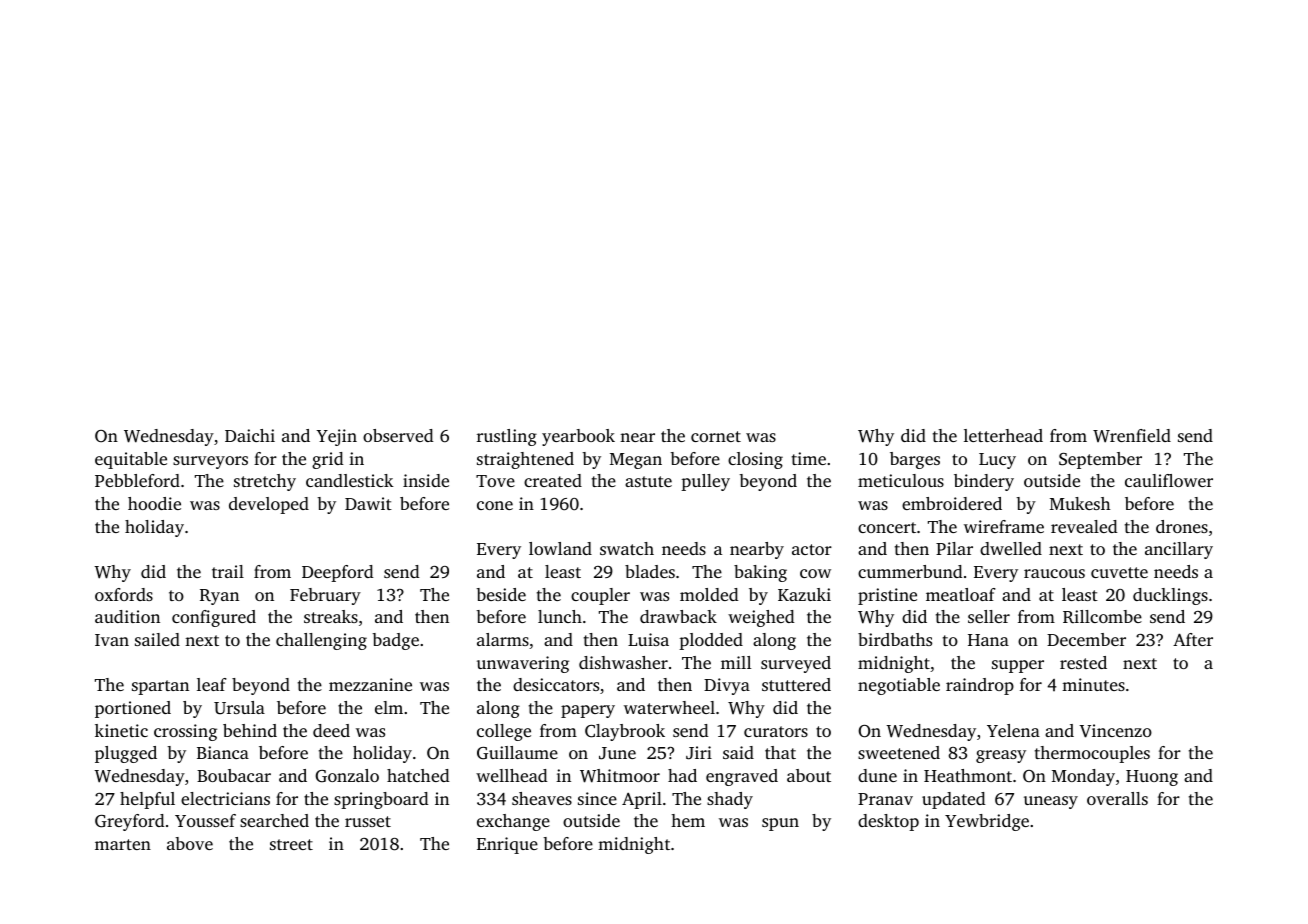  Describe the element at coordinates (1179, 550) in the image. I see `ancillary` at that location.
